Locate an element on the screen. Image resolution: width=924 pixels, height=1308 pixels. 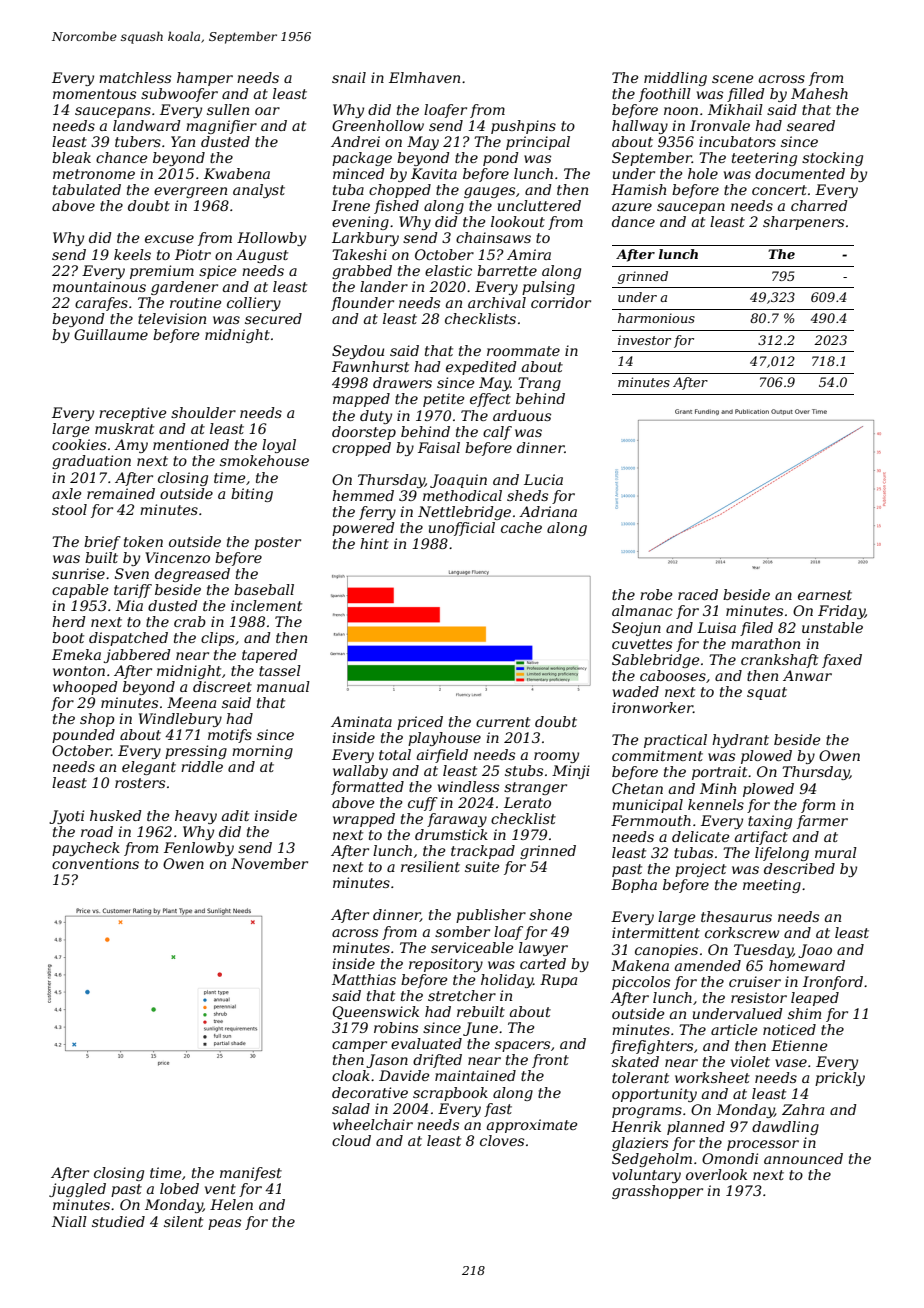
elastic is located at coordinates (448, 270).
